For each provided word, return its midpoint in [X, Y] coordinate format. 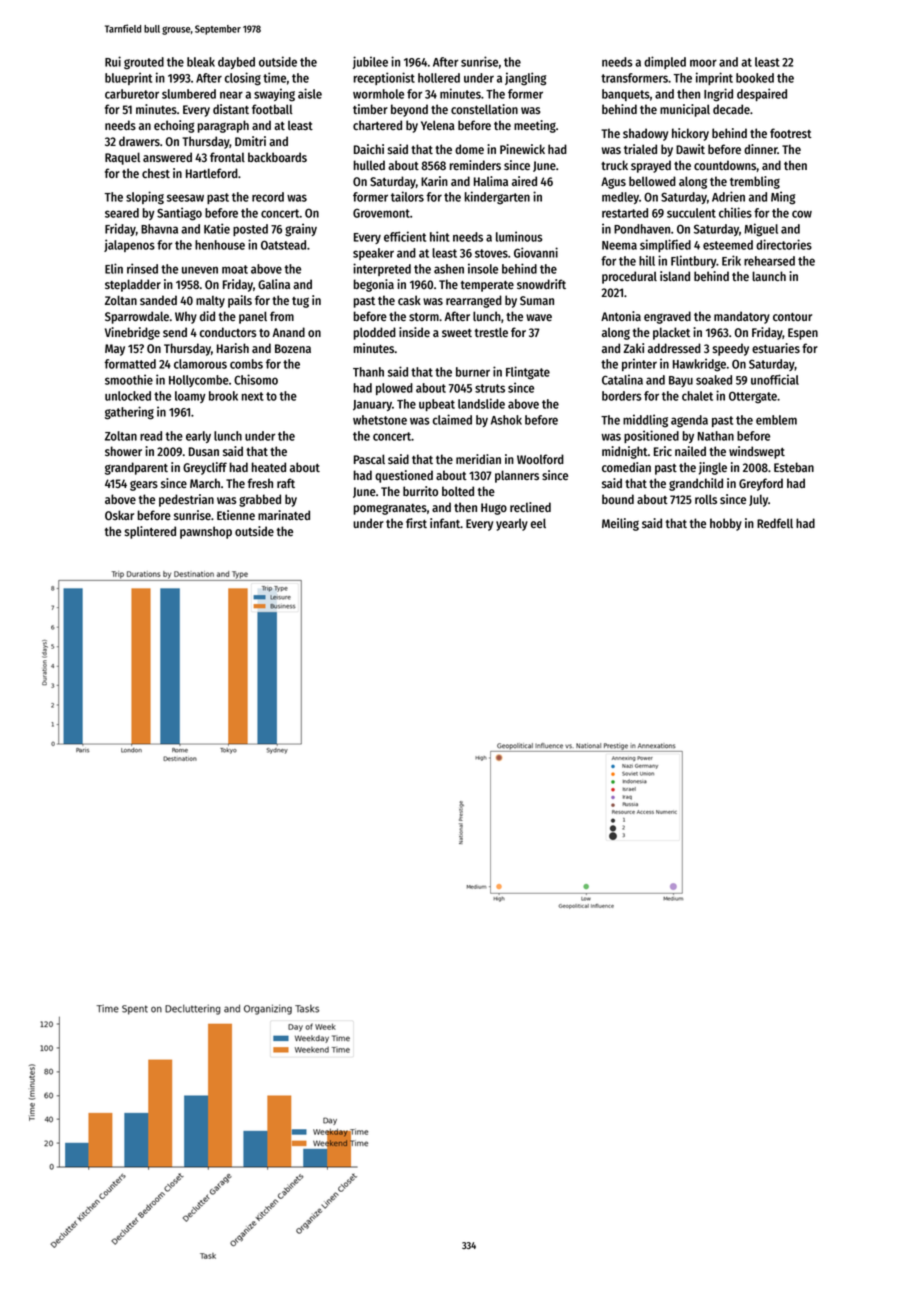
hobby [726, 524]
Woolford [540, 459]
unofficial [775, 379]
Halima [491, 181]
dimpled [665, 62]
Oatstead [283, 245]
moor [703, 63]
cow [802, 214]
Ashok [506, 420]
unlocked [128, 396]
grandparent [136, 468]
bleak [201, 62]
